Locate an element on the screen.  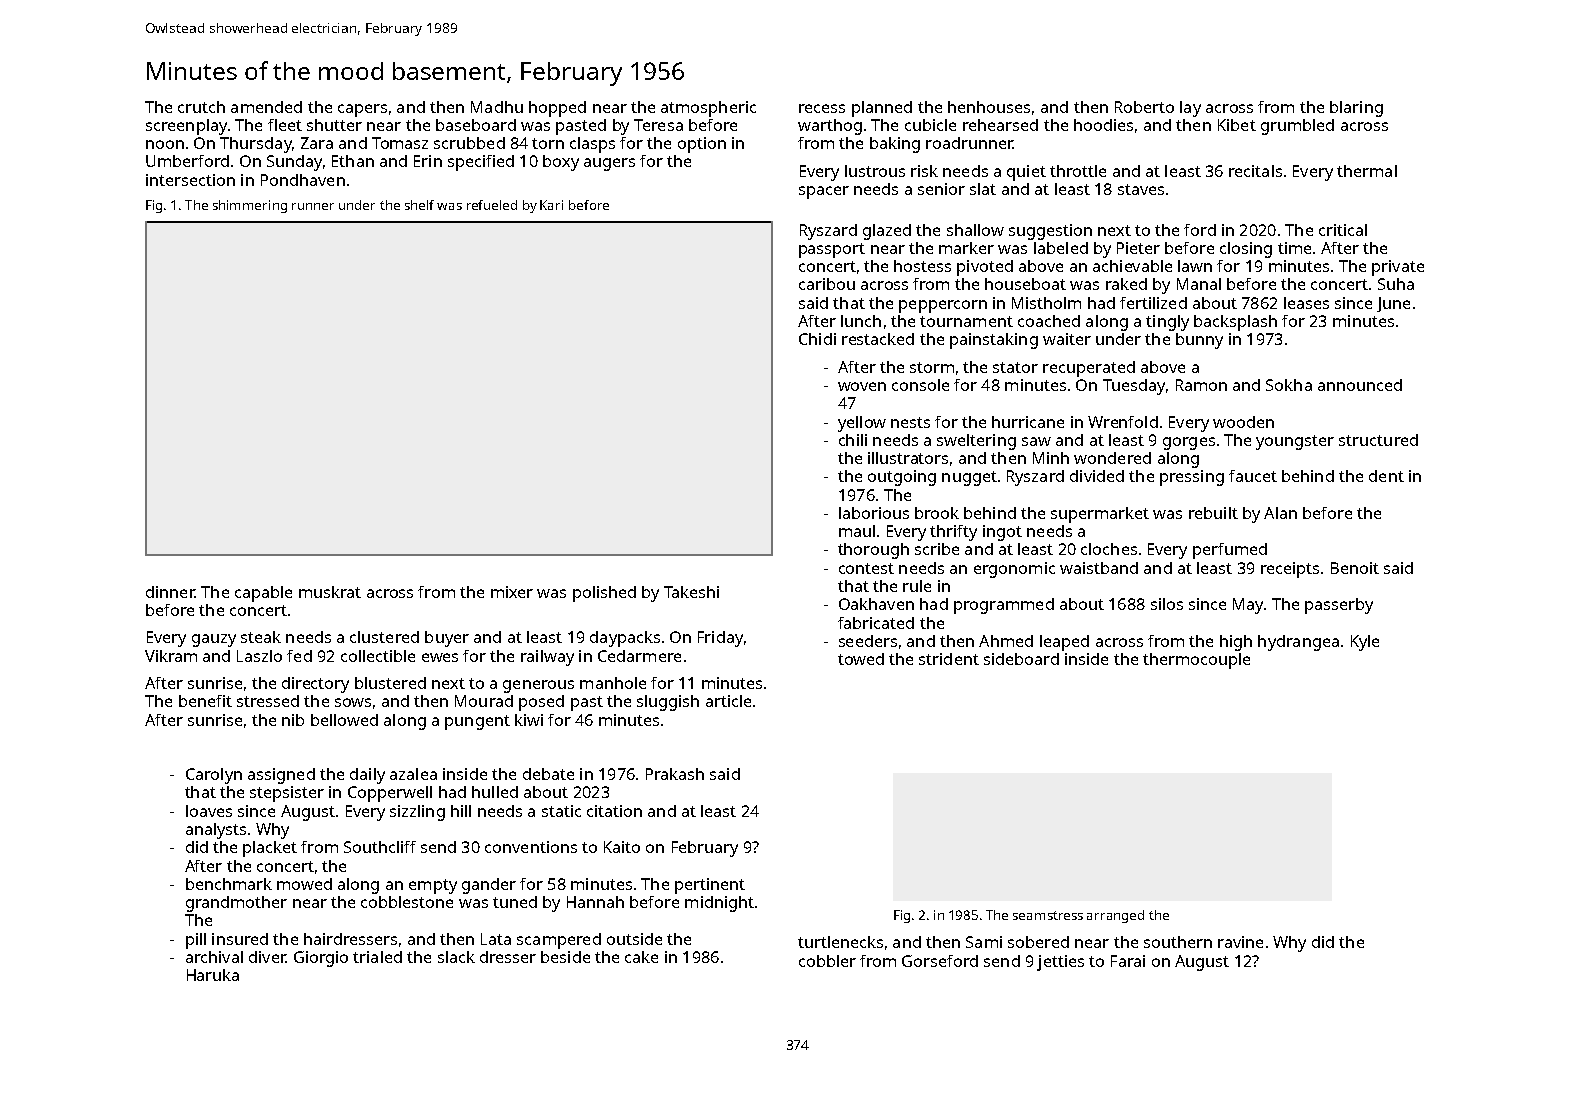
Carolyn is located at coordinates (214, 776).
